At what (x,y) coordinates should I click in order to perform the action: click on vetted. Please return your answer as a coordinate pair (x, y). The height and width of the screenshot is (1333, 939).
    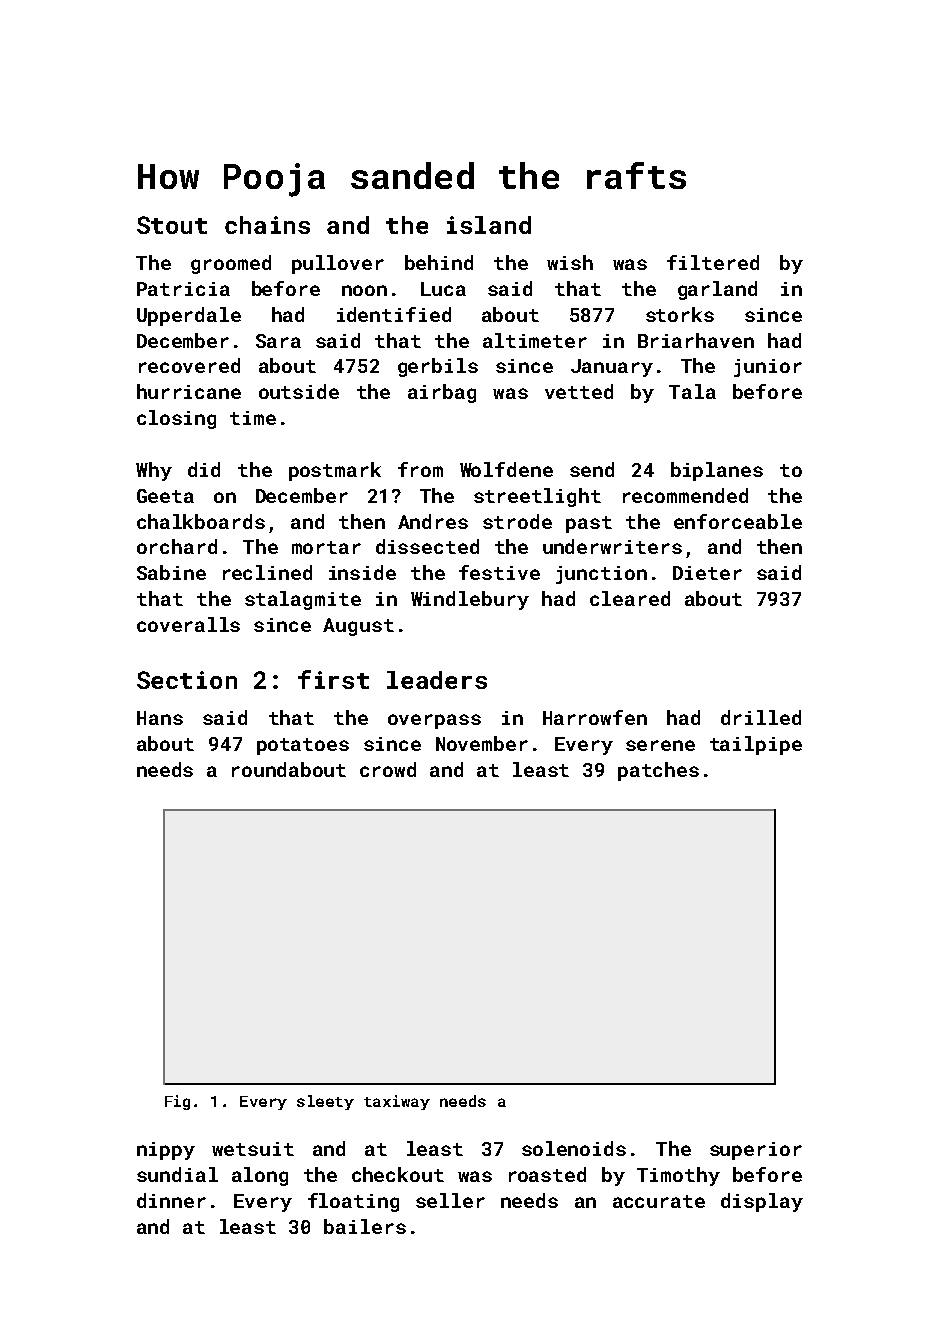
    Looking at the image, I should click on (579, 391).
